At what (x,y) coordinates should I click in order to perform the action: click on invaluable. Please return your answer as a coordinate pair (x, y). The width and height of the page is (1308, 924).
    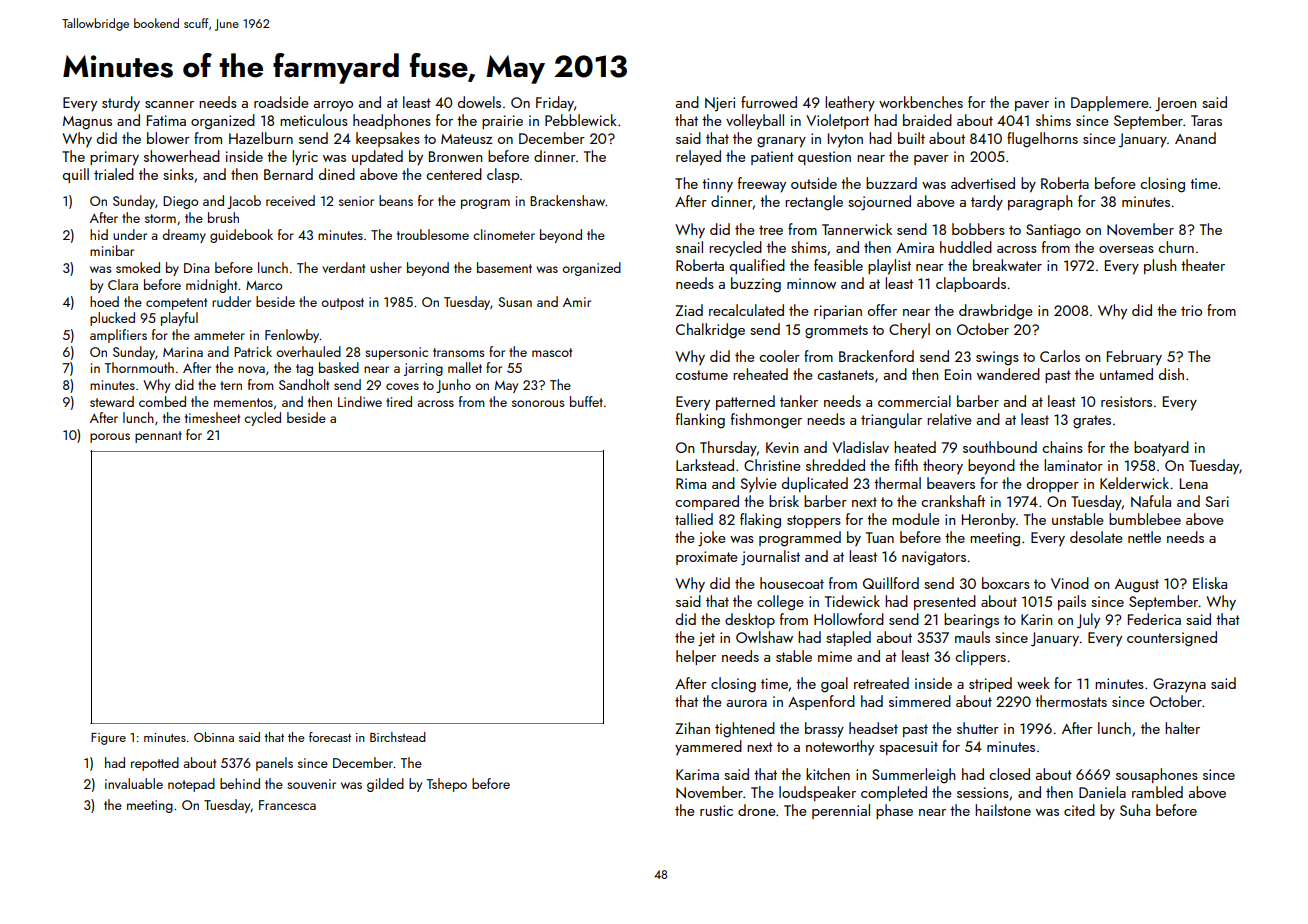
    Looking at the image, I should click on (134, 783).
